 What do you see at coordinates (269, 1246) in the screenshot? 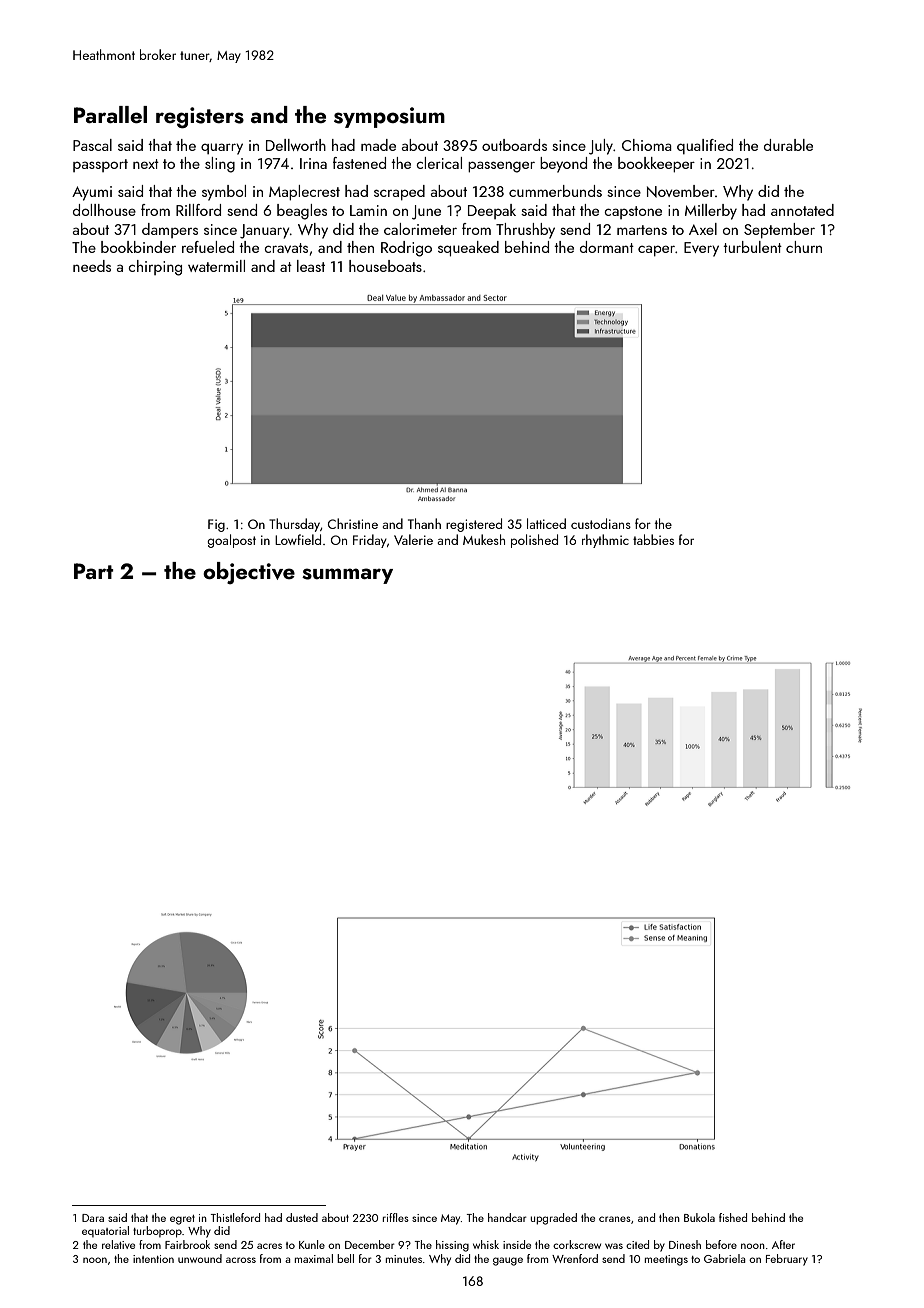
I see `acres` at bounding box center [269, 1246].
